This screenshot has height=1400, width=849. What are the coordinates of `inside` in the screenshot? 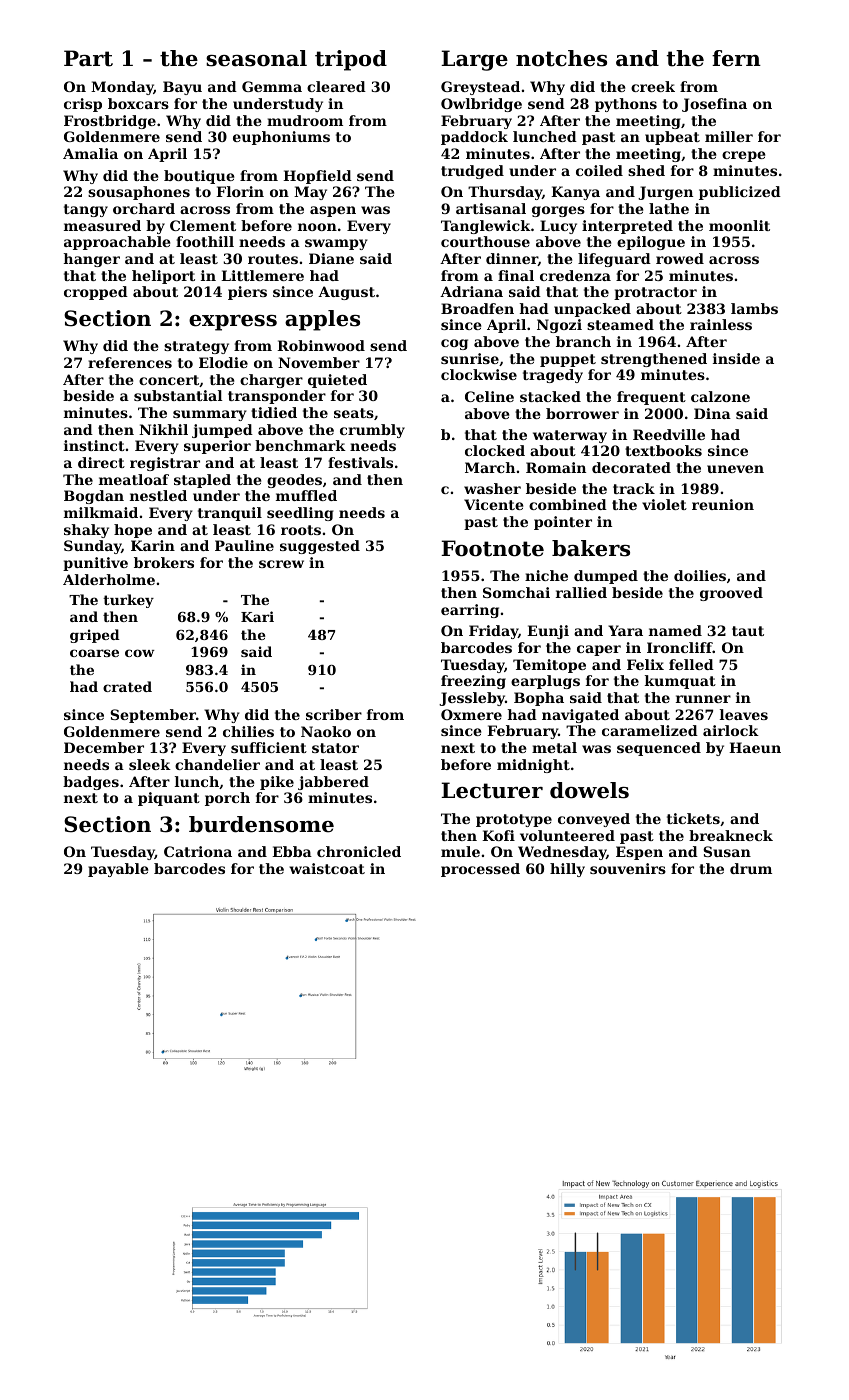 It's located at (736, 358).
